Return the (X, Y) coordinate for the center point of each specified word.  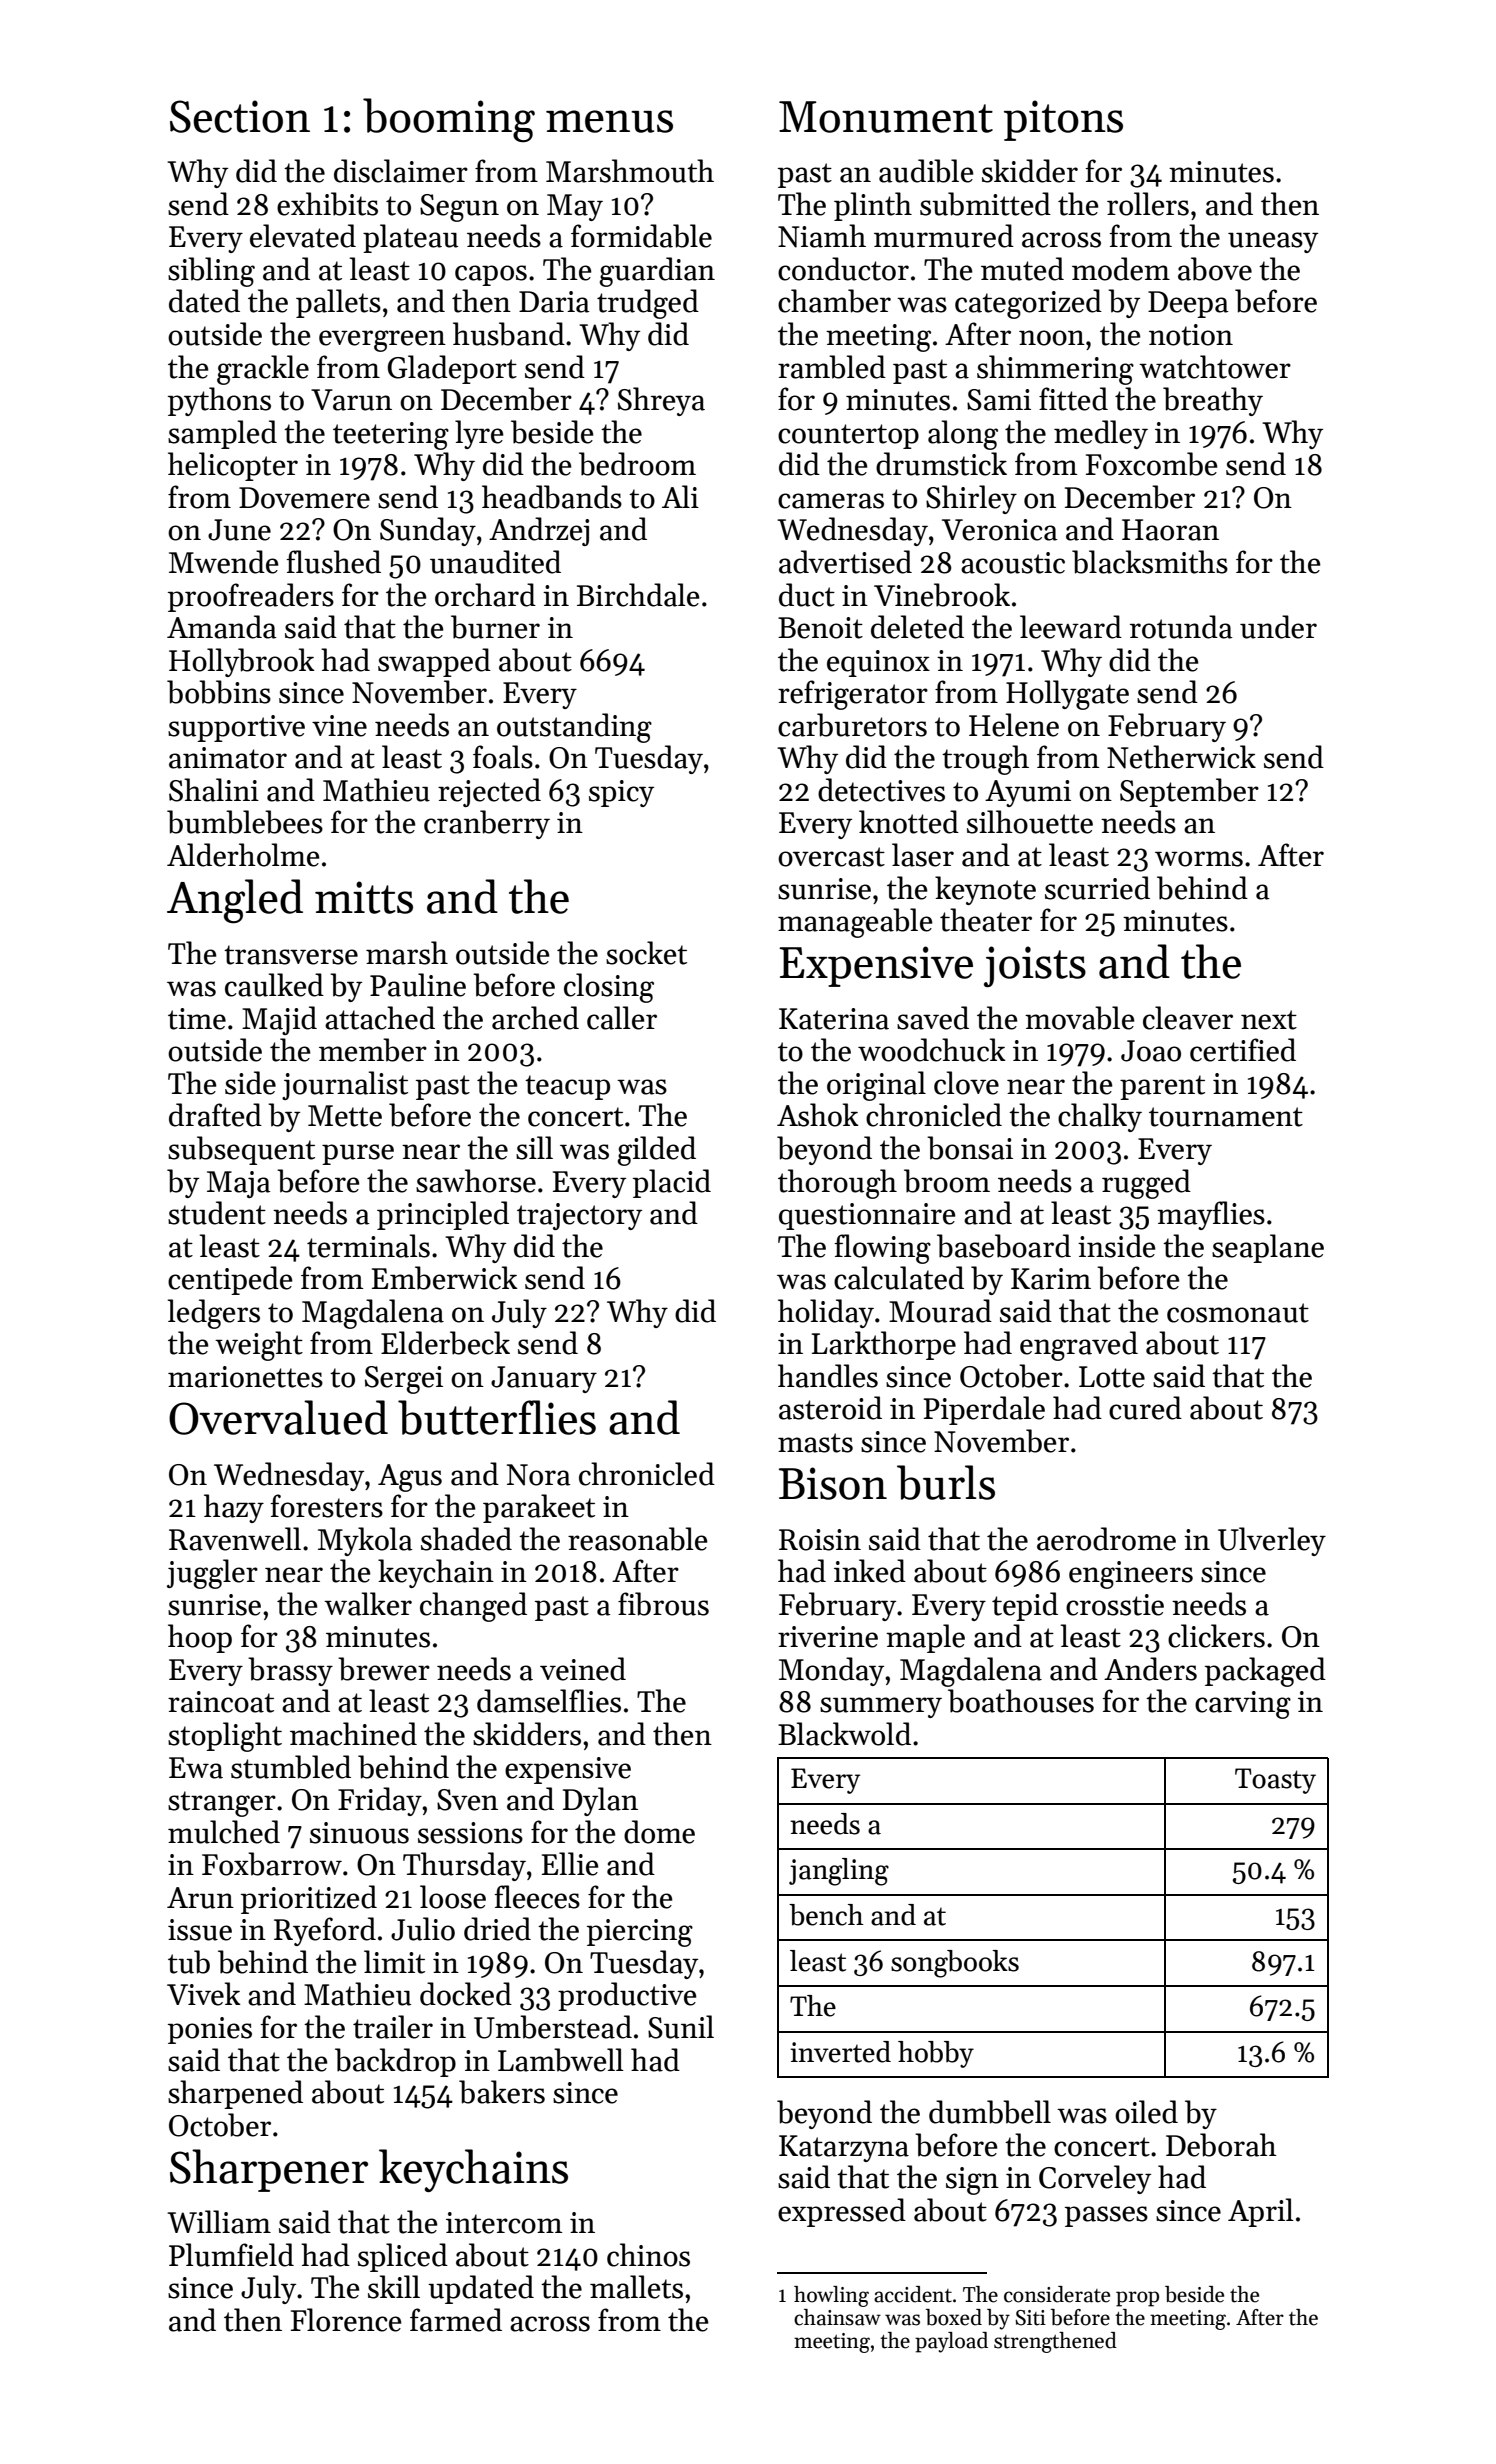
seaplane (1268, 1248)
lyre (479, 434)
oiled (1146, 2112)
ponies (210, 2030)
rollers (1148, 204)
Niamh (822, 236)
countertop (848, 436)
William (219, 2222)
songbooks (955, 1964)
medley (1101, 434)
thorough (837, 1184)
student (217, 1213)
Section (240, 116)
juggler (212, 1574)
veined (583, 1669)
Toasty (1275, 1781)
